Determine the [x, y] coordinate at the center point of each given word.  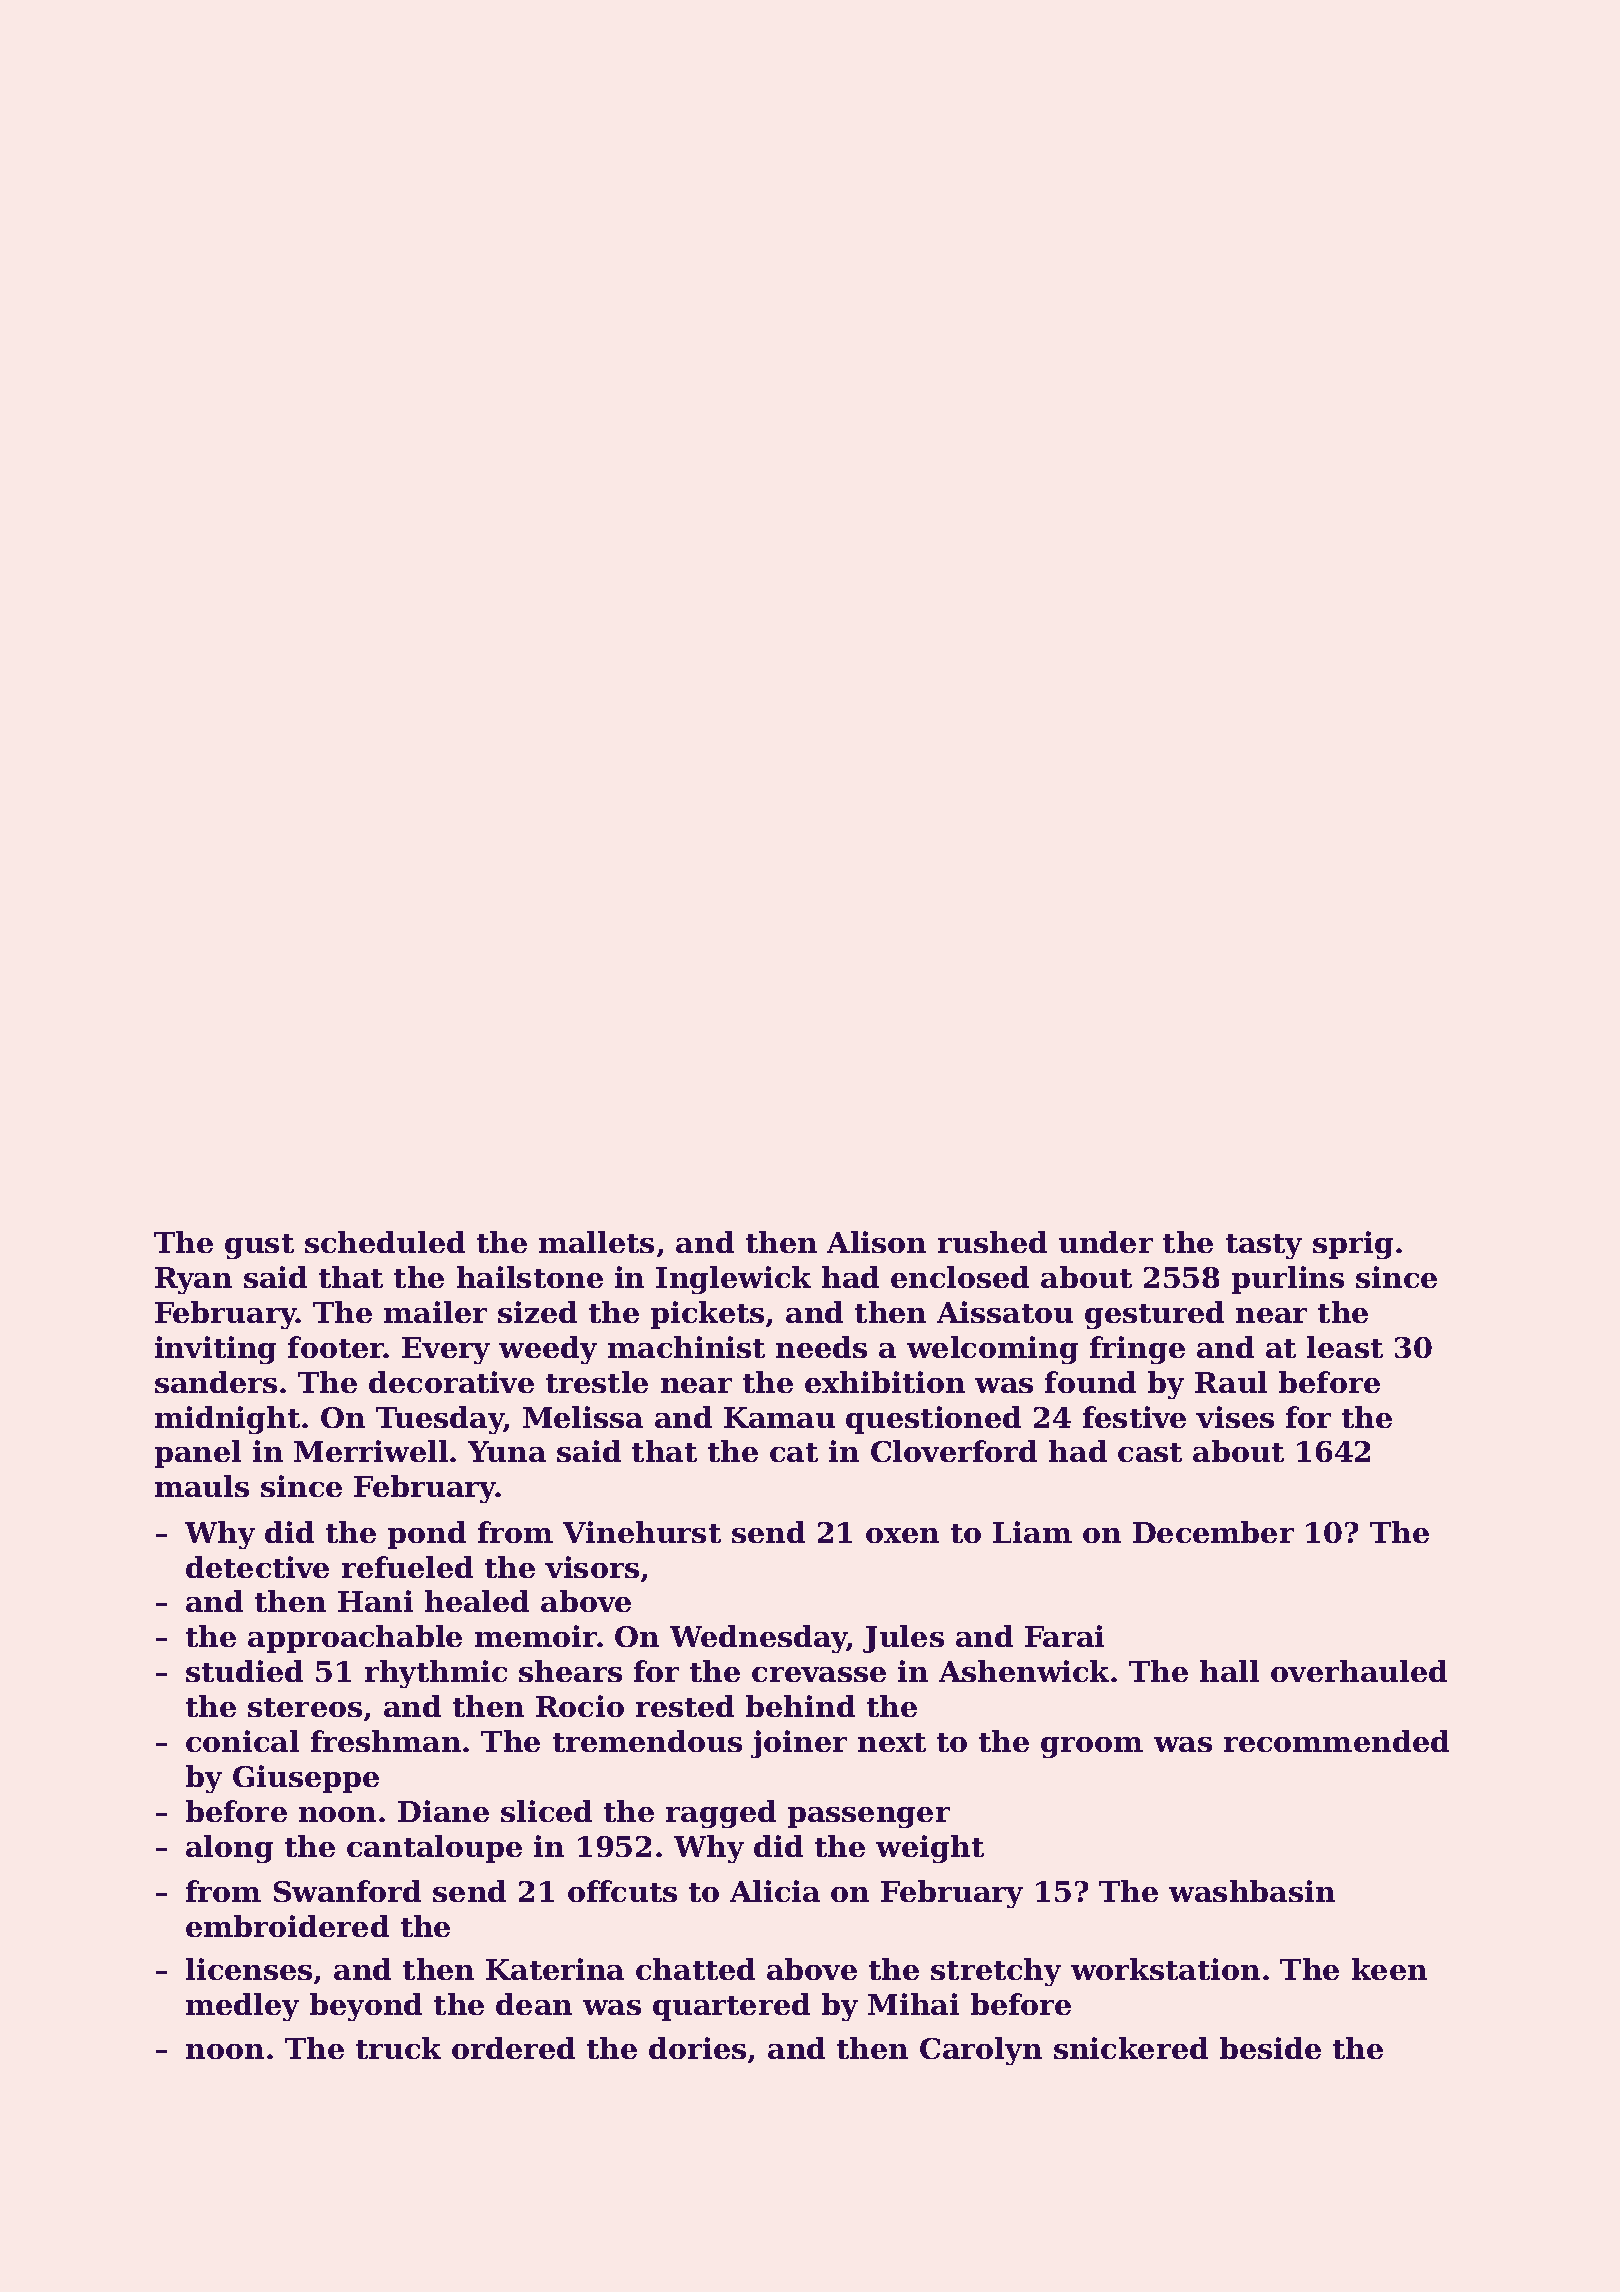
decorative [451, 1382]
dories [697, 2048]
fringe [1137, 1350]
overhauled [1359, 1671]
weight [930, 1849]
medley [242, 2007]
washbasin [1252, 1891]
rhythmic [436, 1674]
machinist [686, 1347]
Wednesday [759, 1639]
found [1090, 1382]
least [1345, 1347]
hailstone [530, 1277]
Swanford [347, 1891]
